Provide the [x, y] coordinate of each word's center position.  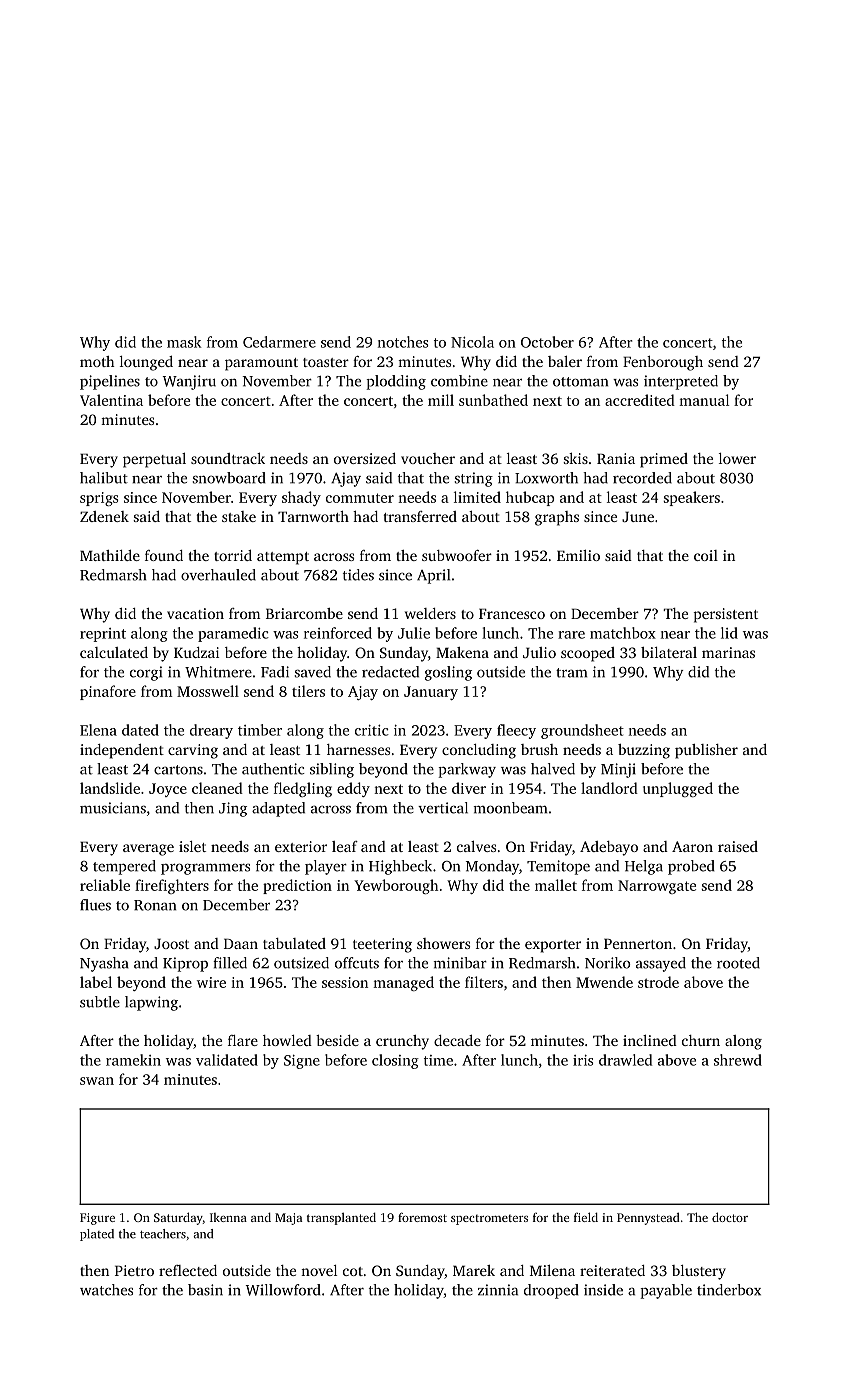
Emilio [578, 555]
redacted [390, 672]
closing [395, 1061]
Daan [241, 943]
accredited [640, 400]
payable [666, 1291]
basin [205, 1290]
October [547, 342]
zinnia [498, 1290]
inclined [650, 1040]
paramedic [233, 634]
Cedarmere [279, 342]
